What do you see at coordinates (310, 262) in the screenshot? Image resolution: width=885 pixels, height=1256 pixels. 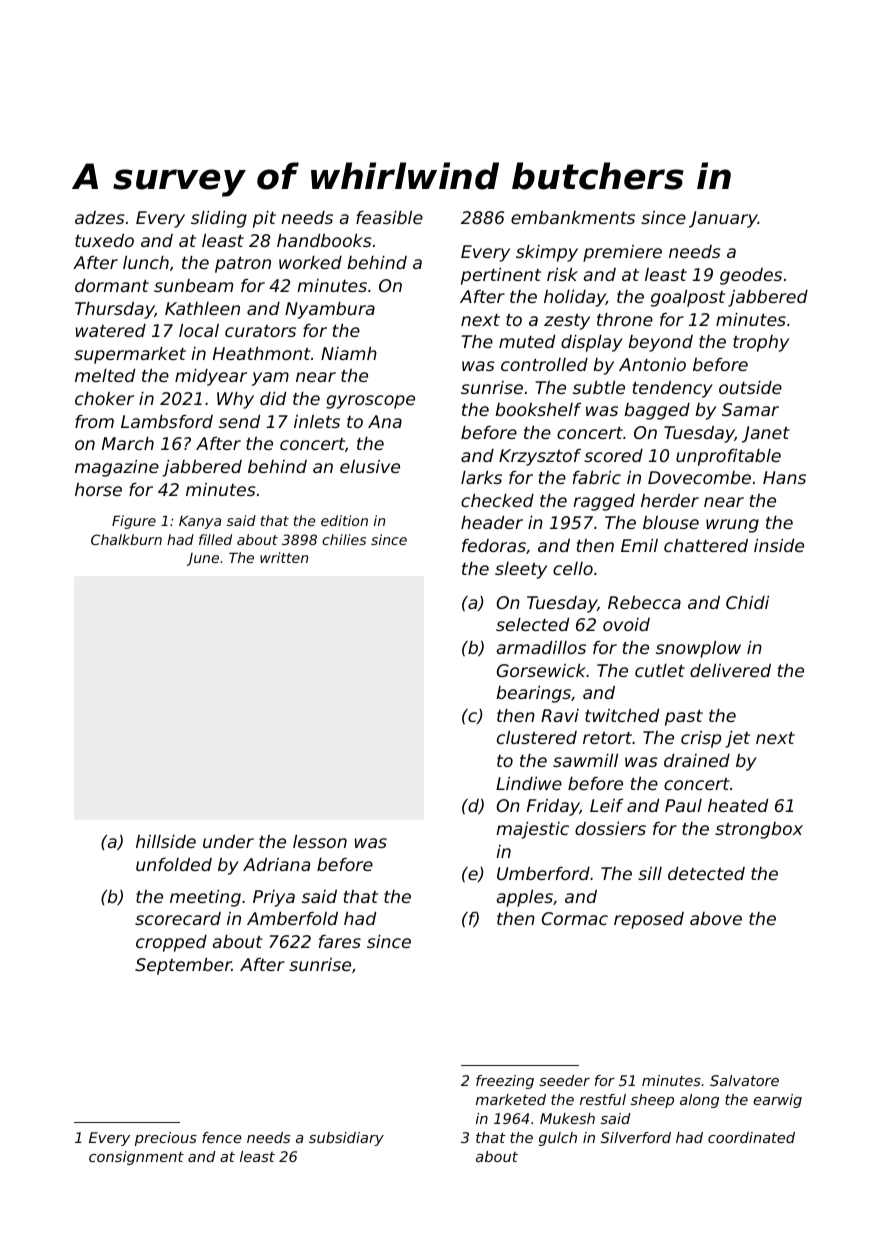 I see `worked` at bounding box center [310, 262].
